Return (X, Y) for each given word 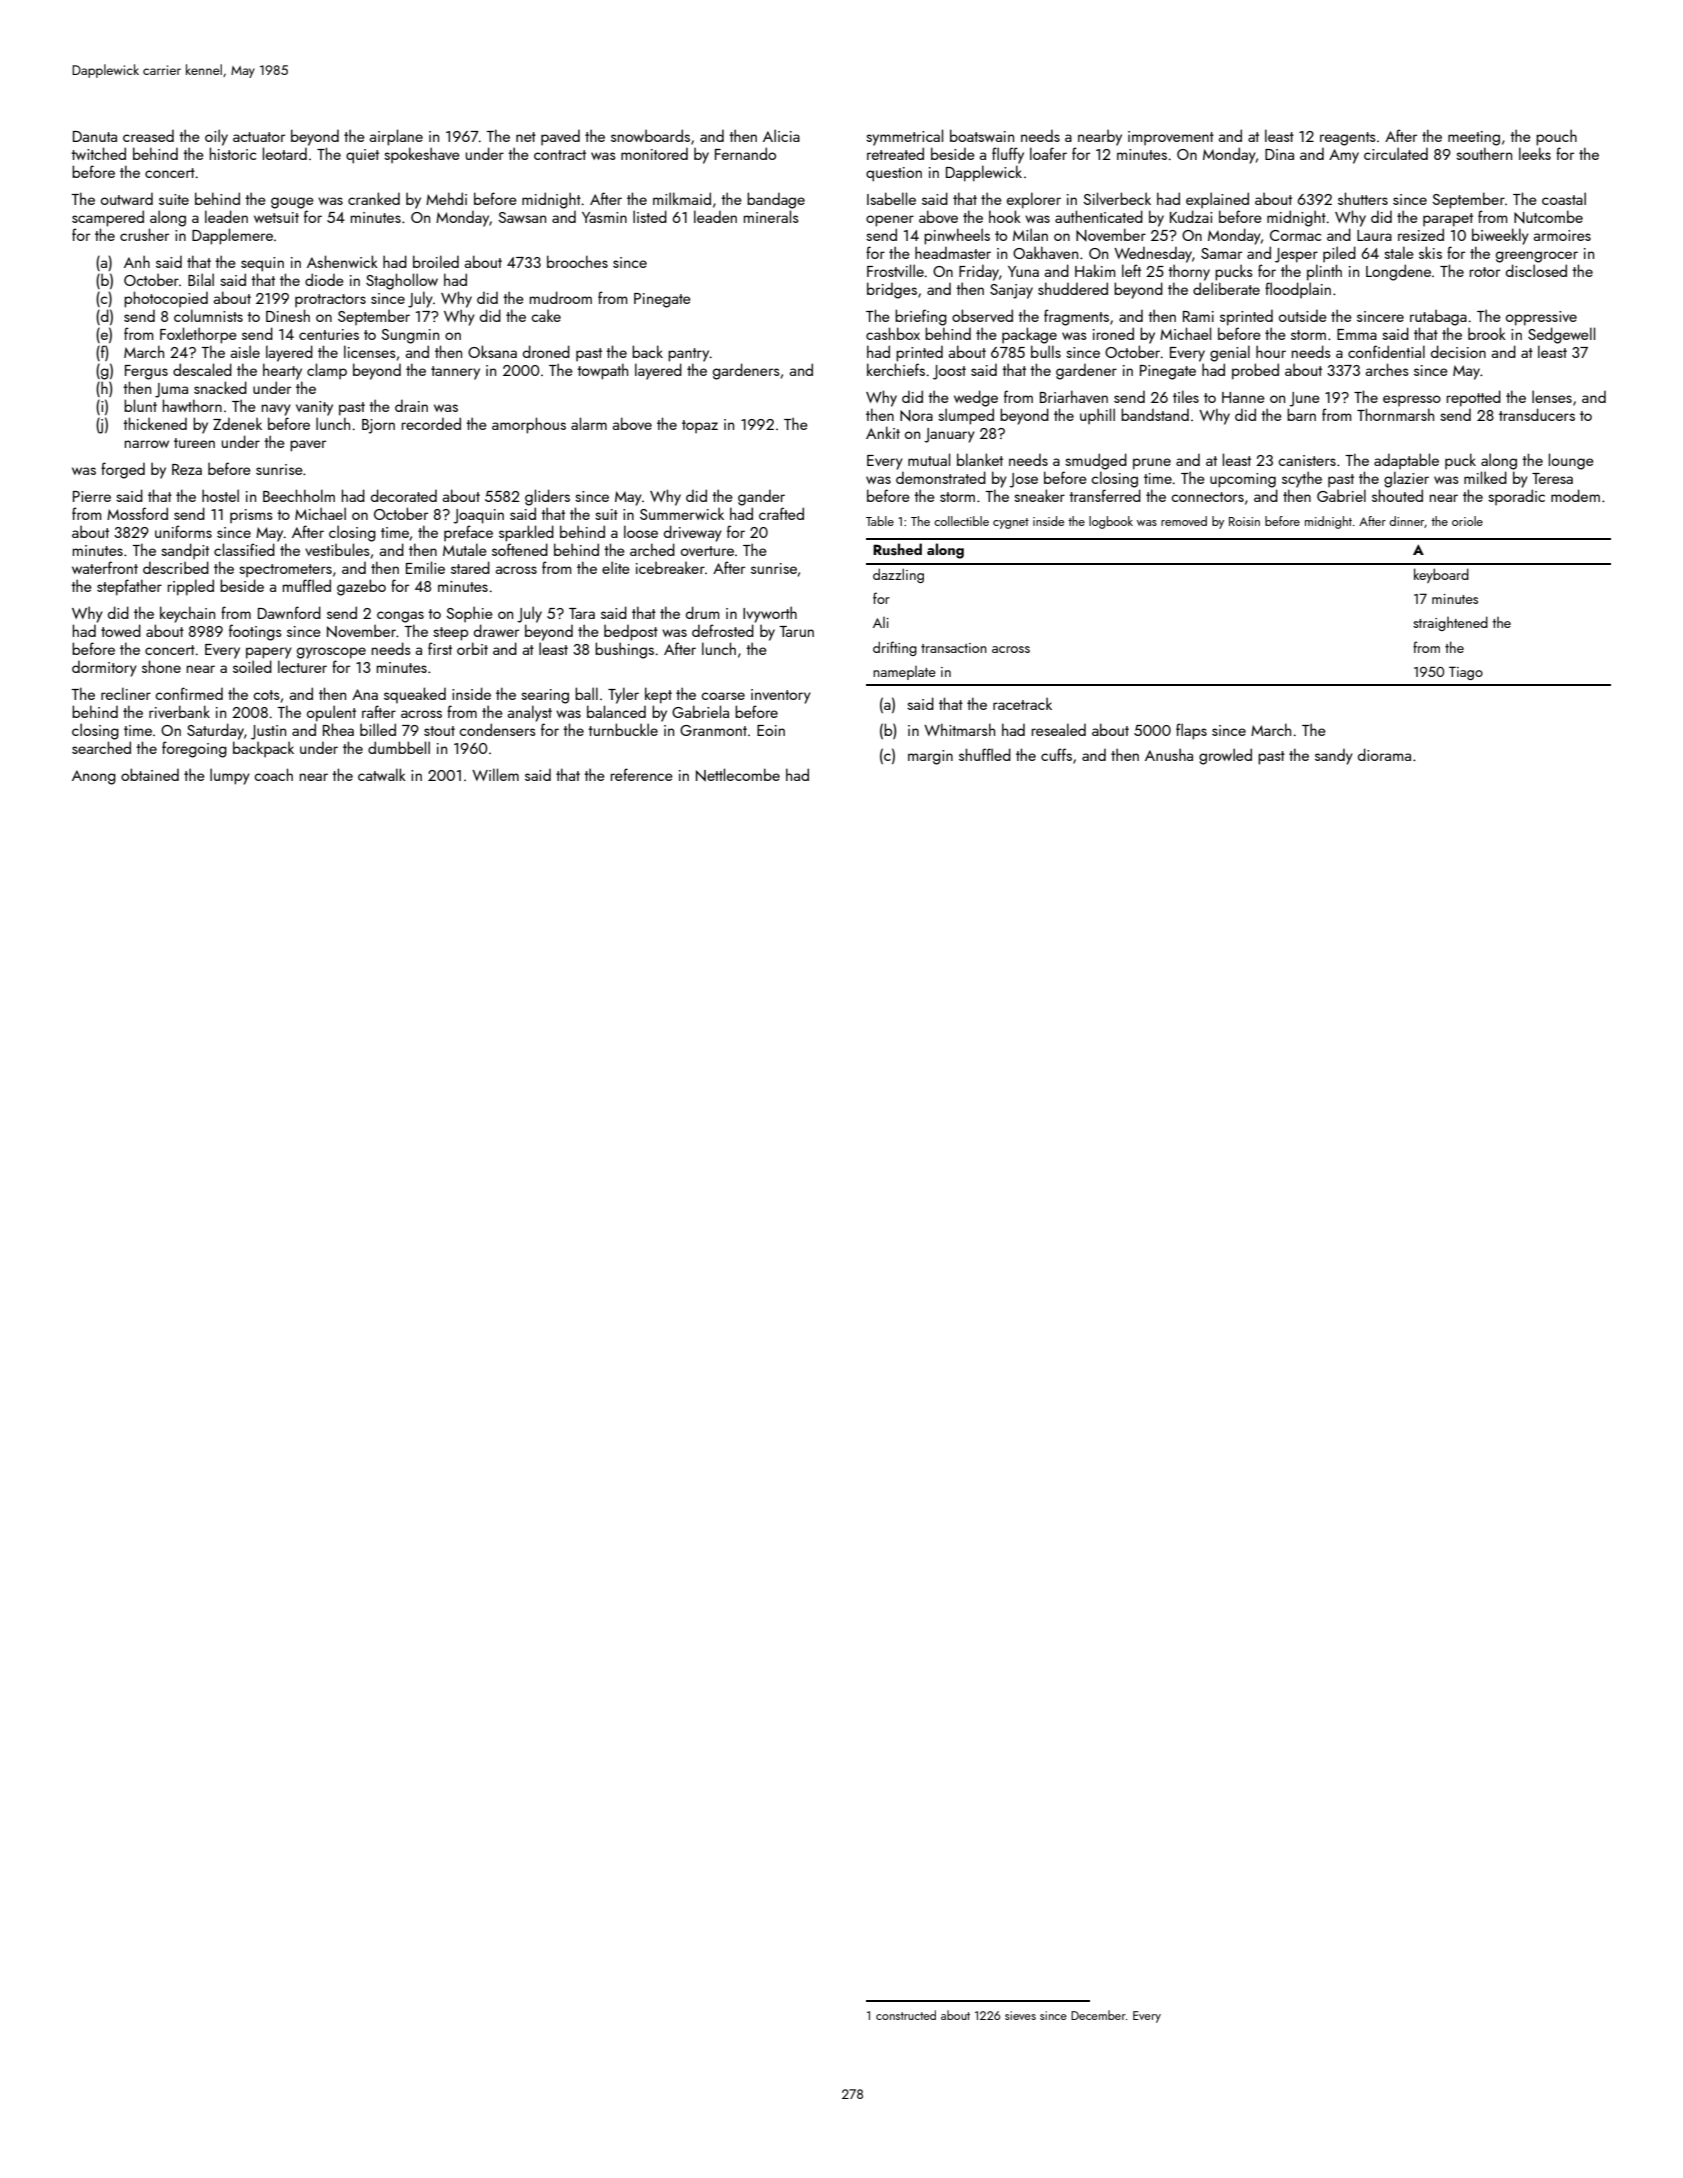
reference (642, 774)
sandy (1334, 757)
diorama (1384, 754)
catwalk (382, 774)
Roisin (1244, 521)
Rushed (897, 549)
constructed (906, 2015)
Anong (94, 777)
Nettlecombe (738, 775)
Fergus (146, 372)
